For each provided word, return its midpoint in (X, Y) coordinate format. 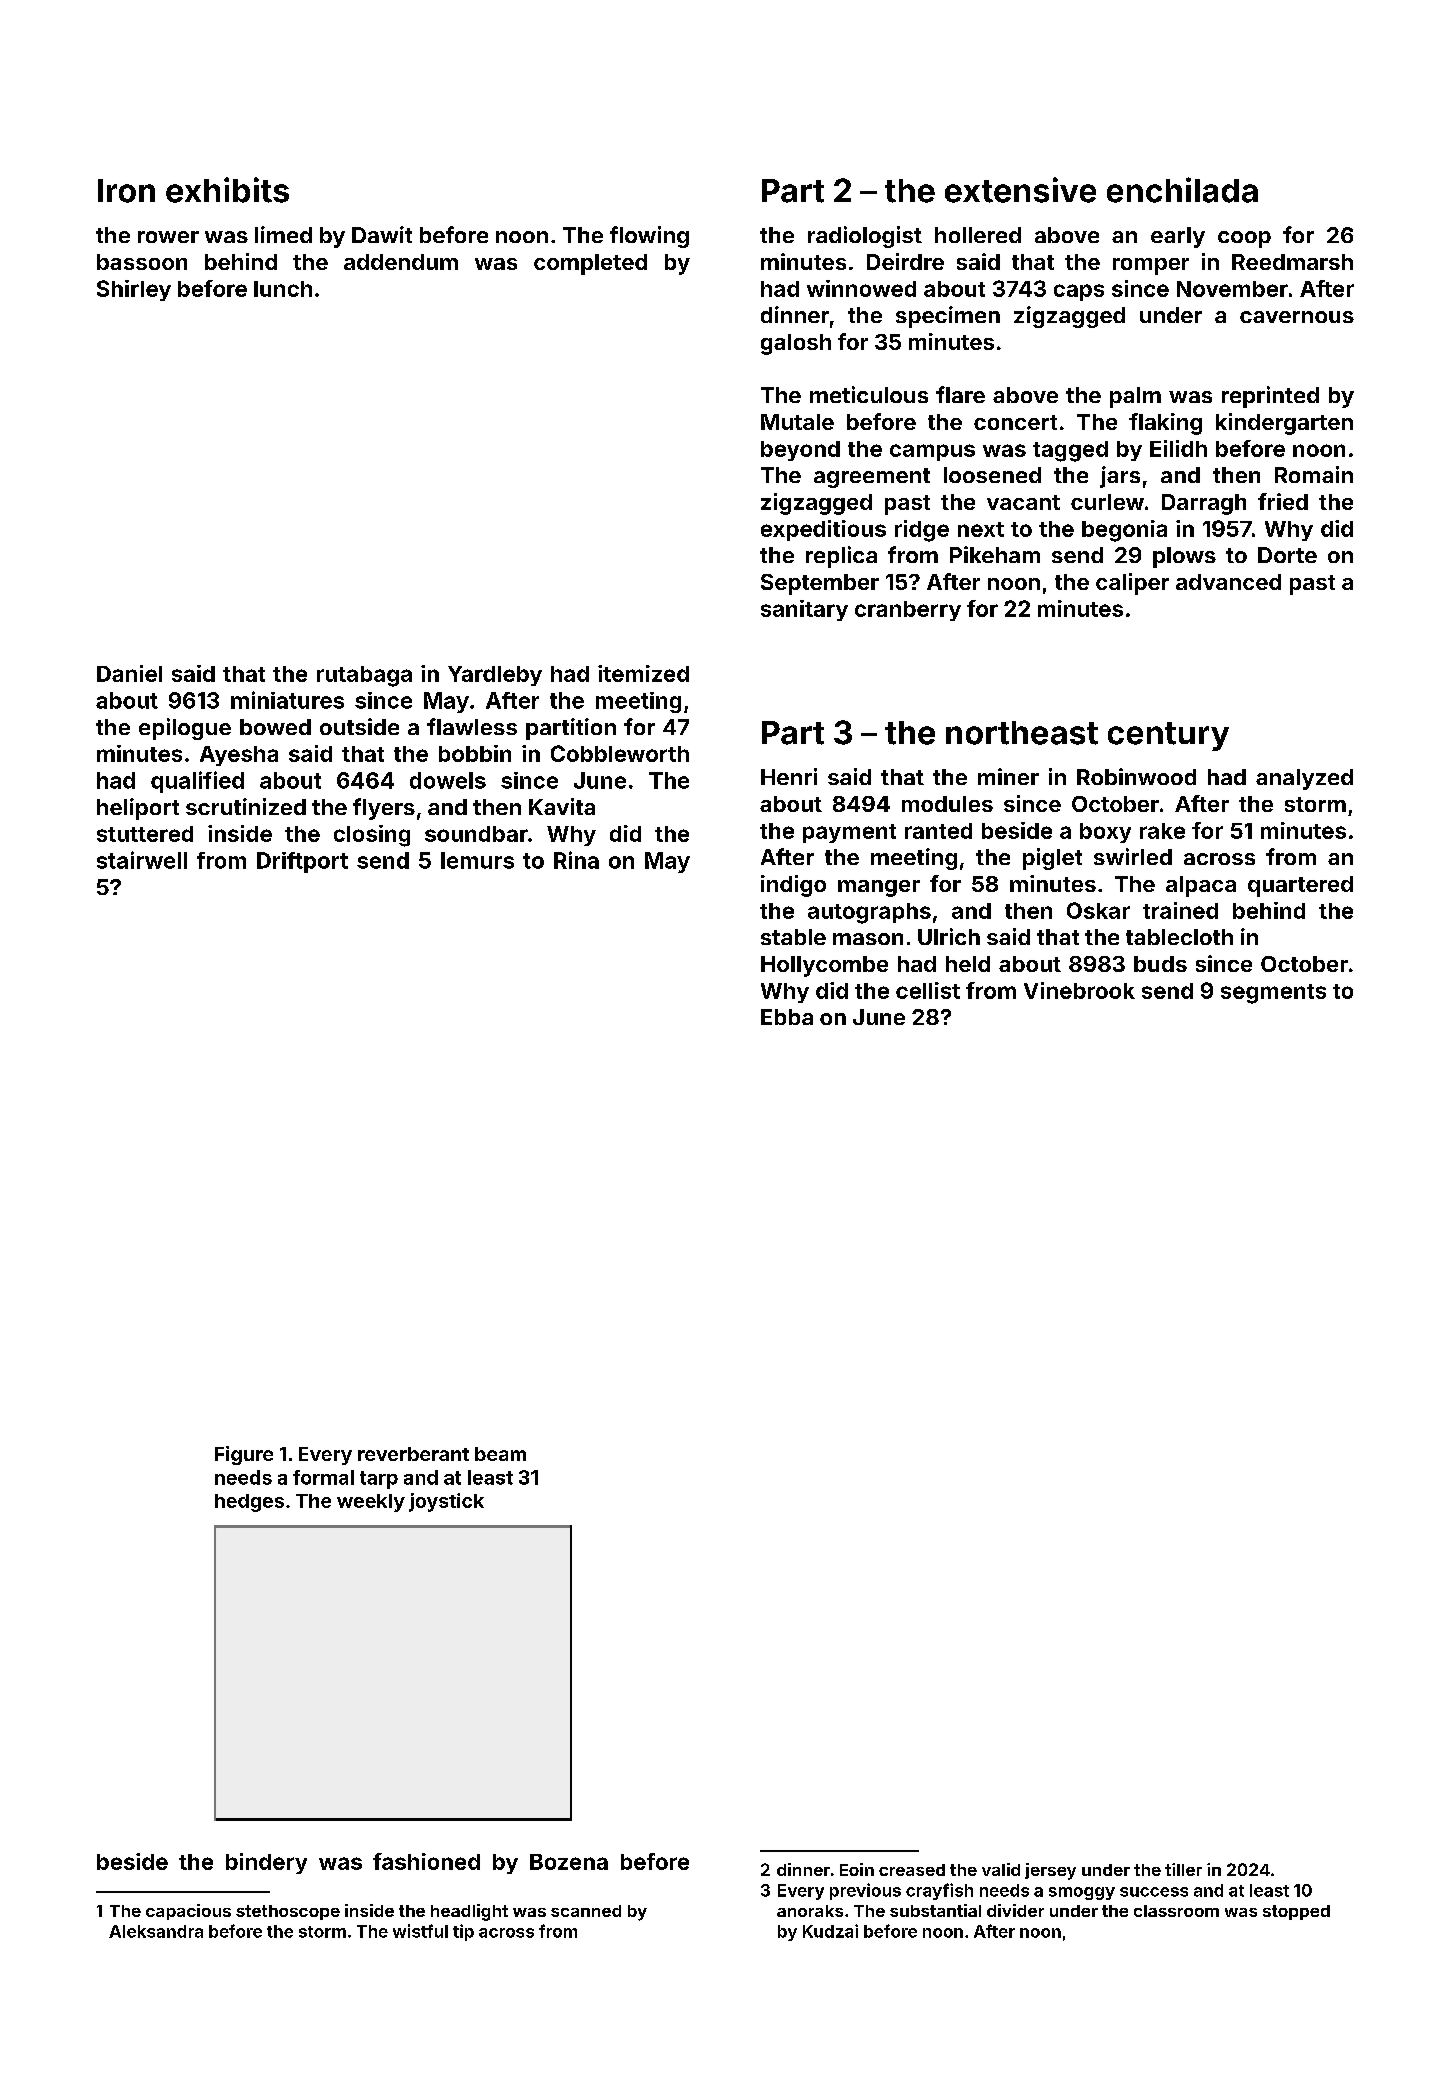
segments (1273, 994)
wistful (420, 1931)
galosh (796, 344)
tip (463, 1932)
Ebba (787, 1017)
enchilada (1182, 190)
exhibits (227, 190)
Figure (244, 1455)
